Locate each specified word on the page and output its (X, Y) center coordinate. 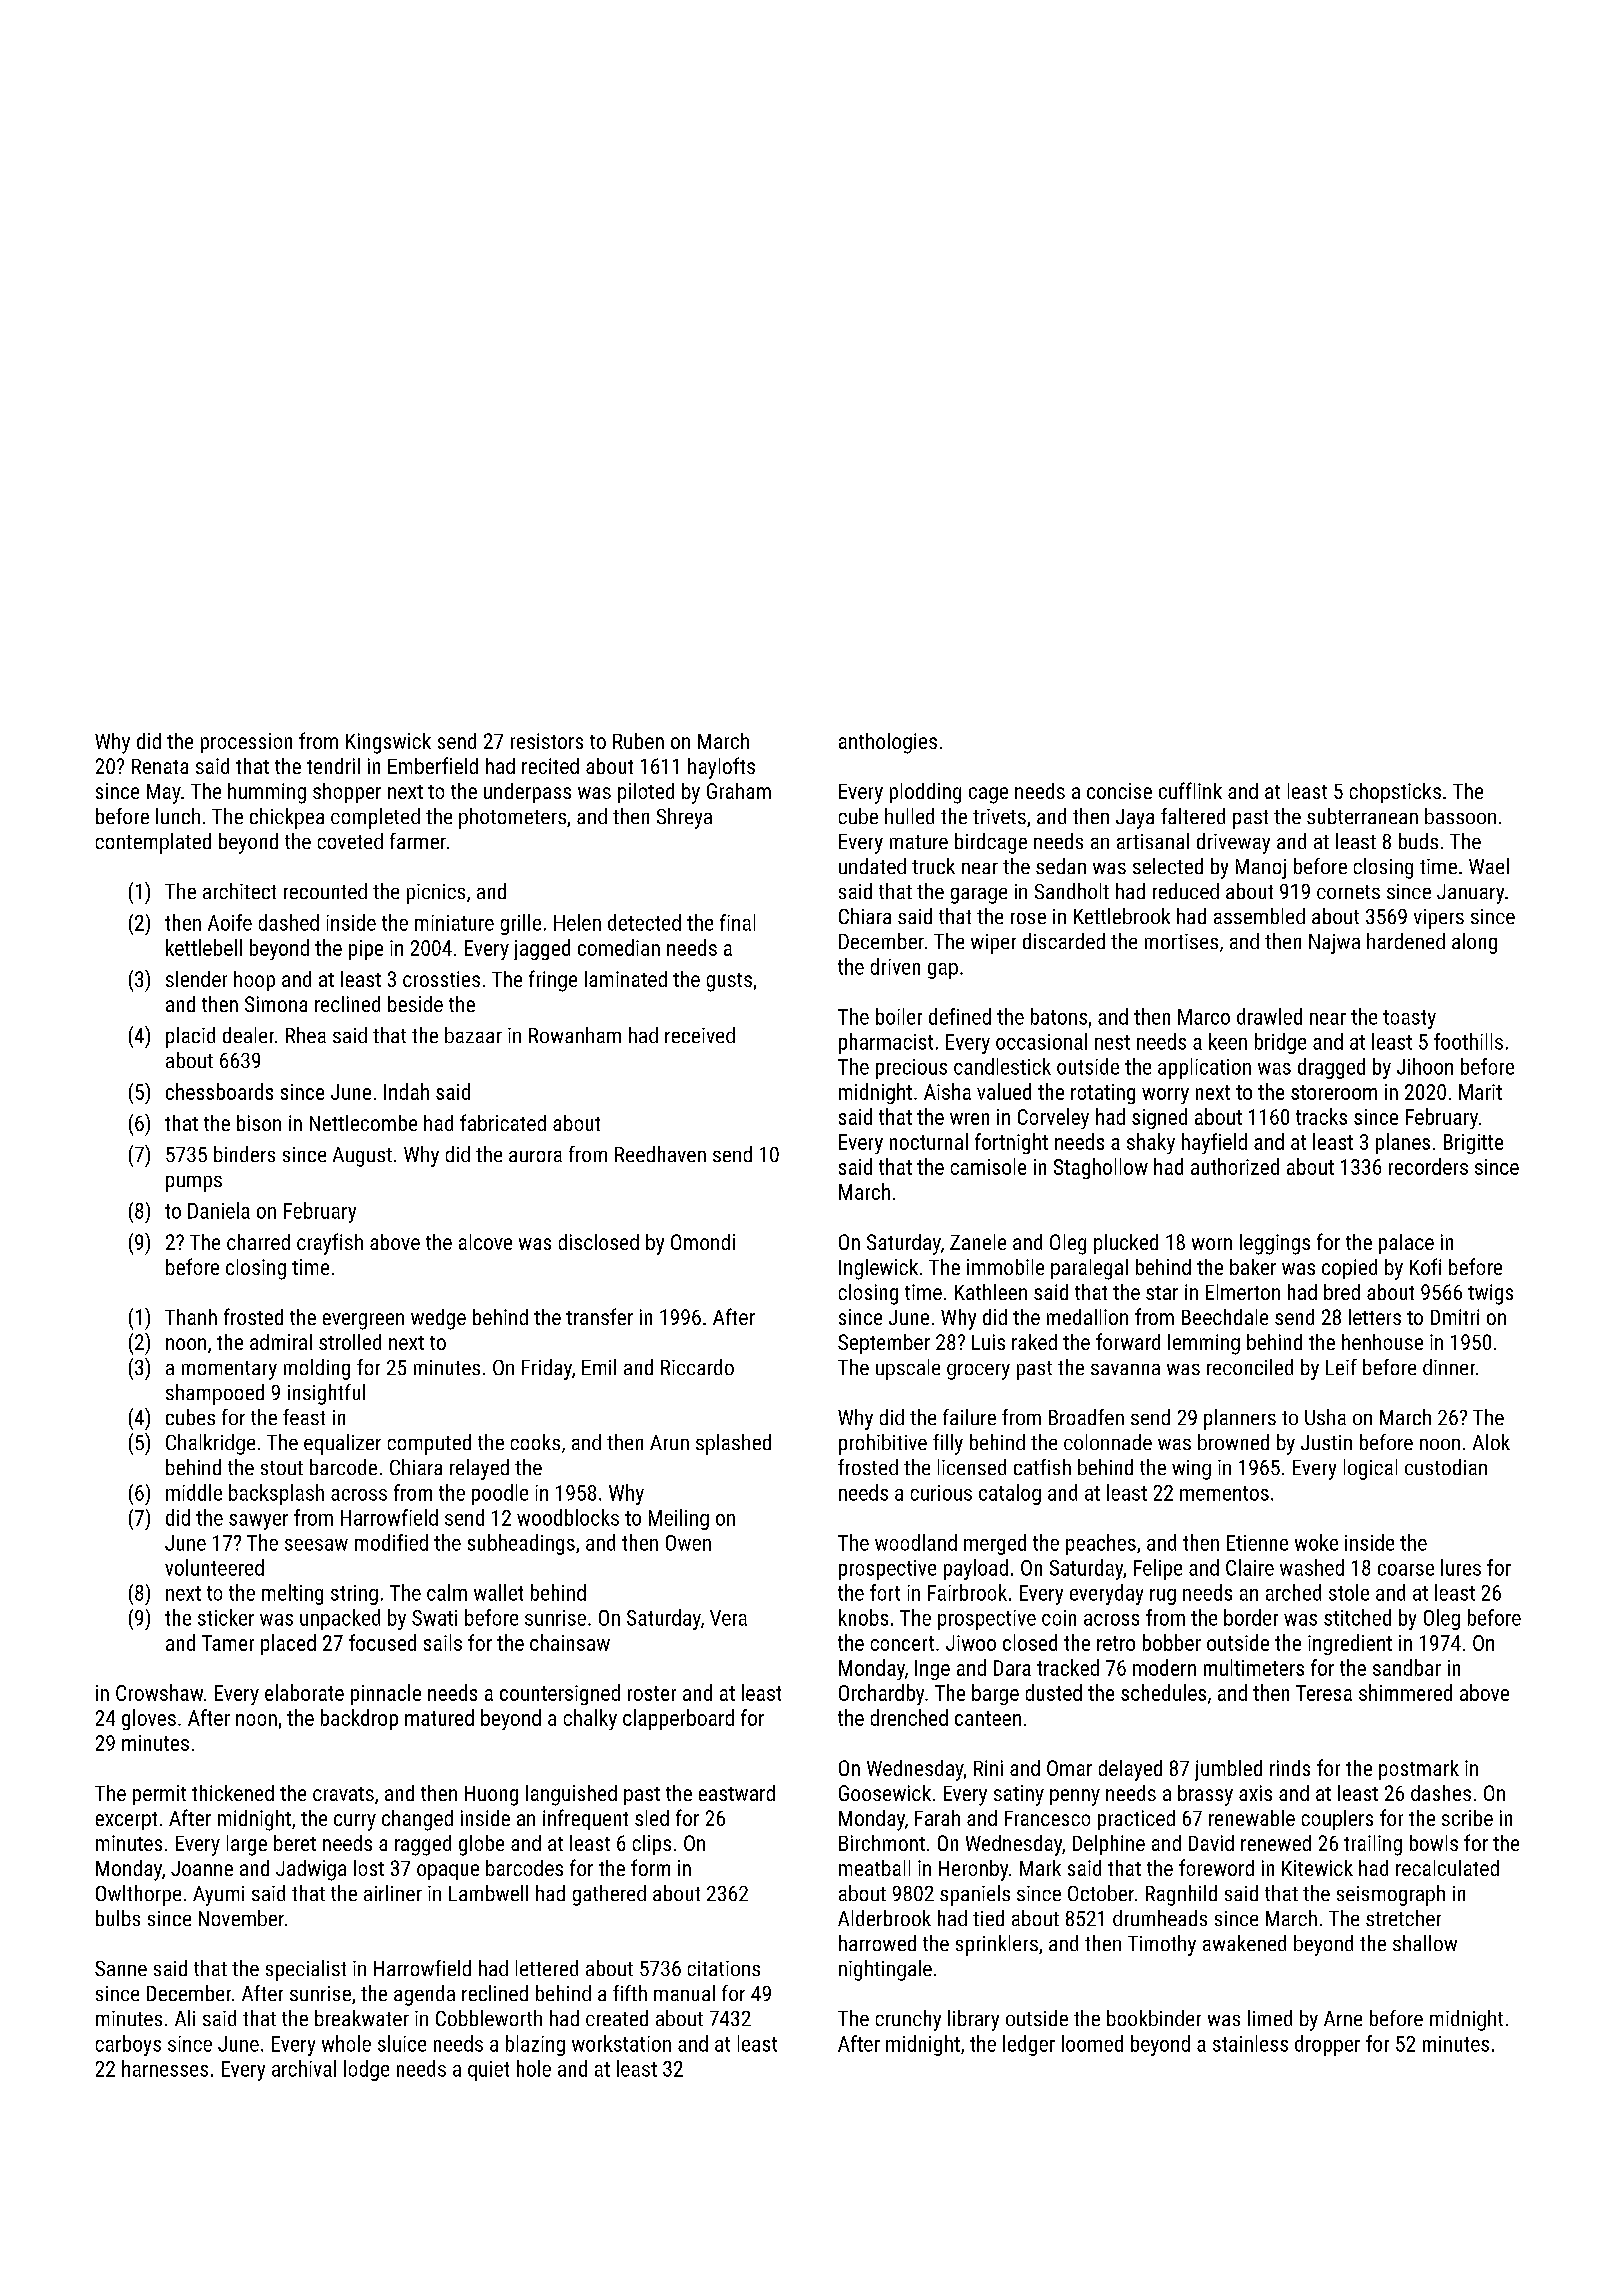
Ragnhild (1181, 1895)
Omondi (703, 1242)
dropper (1327, 2045)
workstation (621, 2043)
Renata (160, 766)
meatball (874, 1868)
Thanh (191, 1317)
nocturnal (929, 1141)
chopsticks (1395, 793)
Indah (406, 1091)
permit (159, 1795)
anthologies (888, 743)
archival (304, 2068)
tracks (1321, 1116)
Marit (1480, 1092)
